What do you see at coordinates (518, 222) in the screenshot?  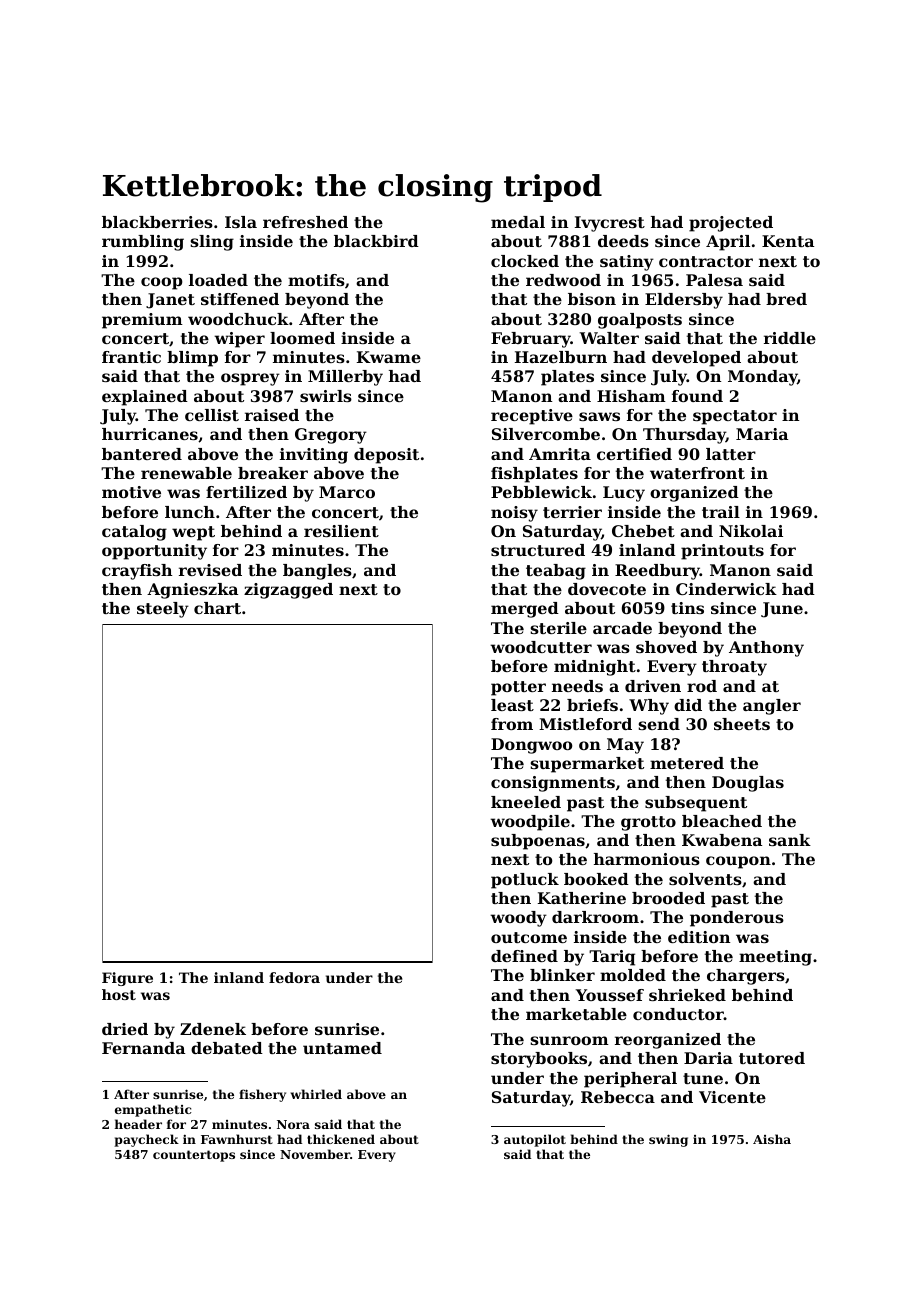 I see `medal` at bounding box center [518, 222].
